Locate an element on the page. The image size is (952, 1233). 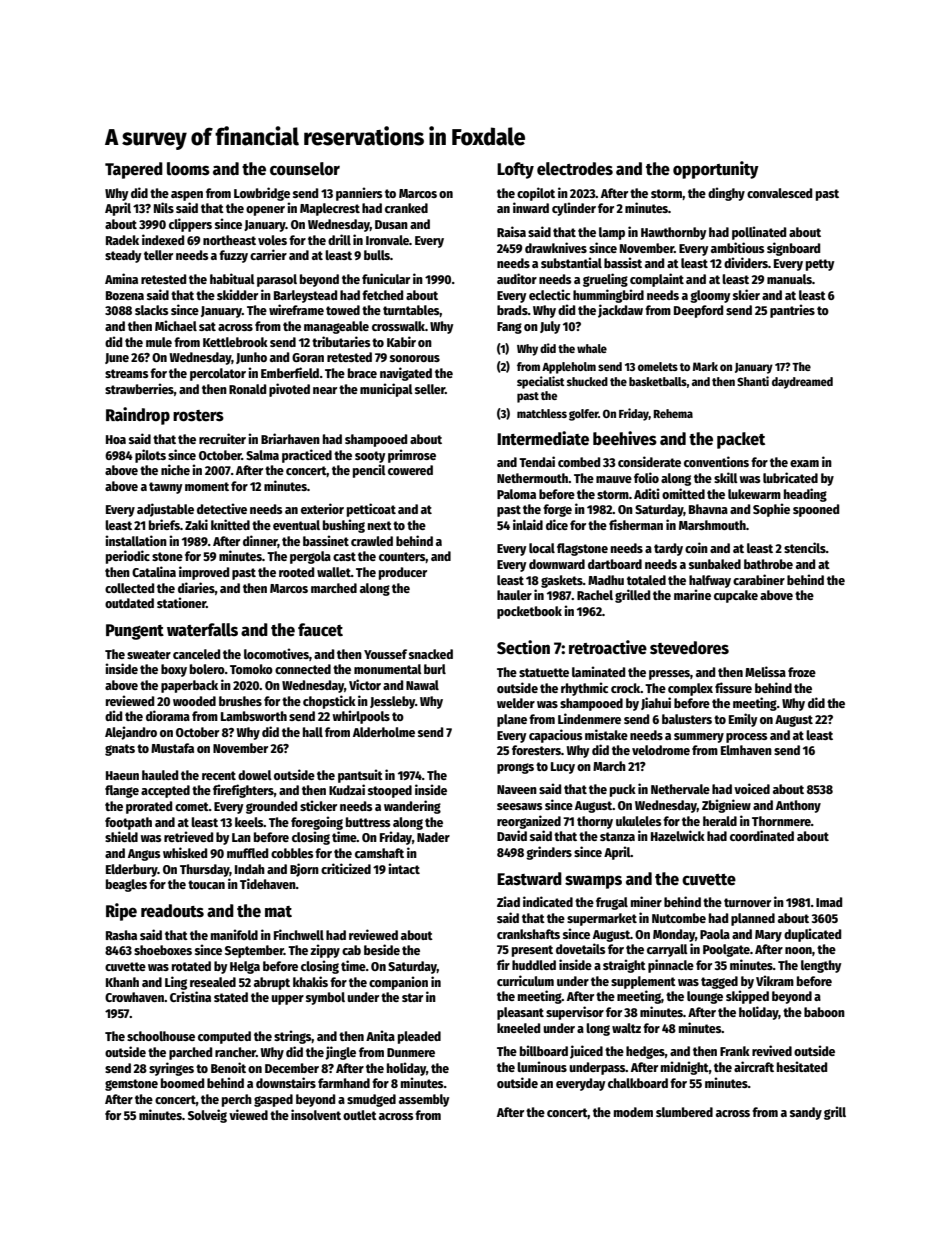
considerate is located at coordinates (649, 461).
